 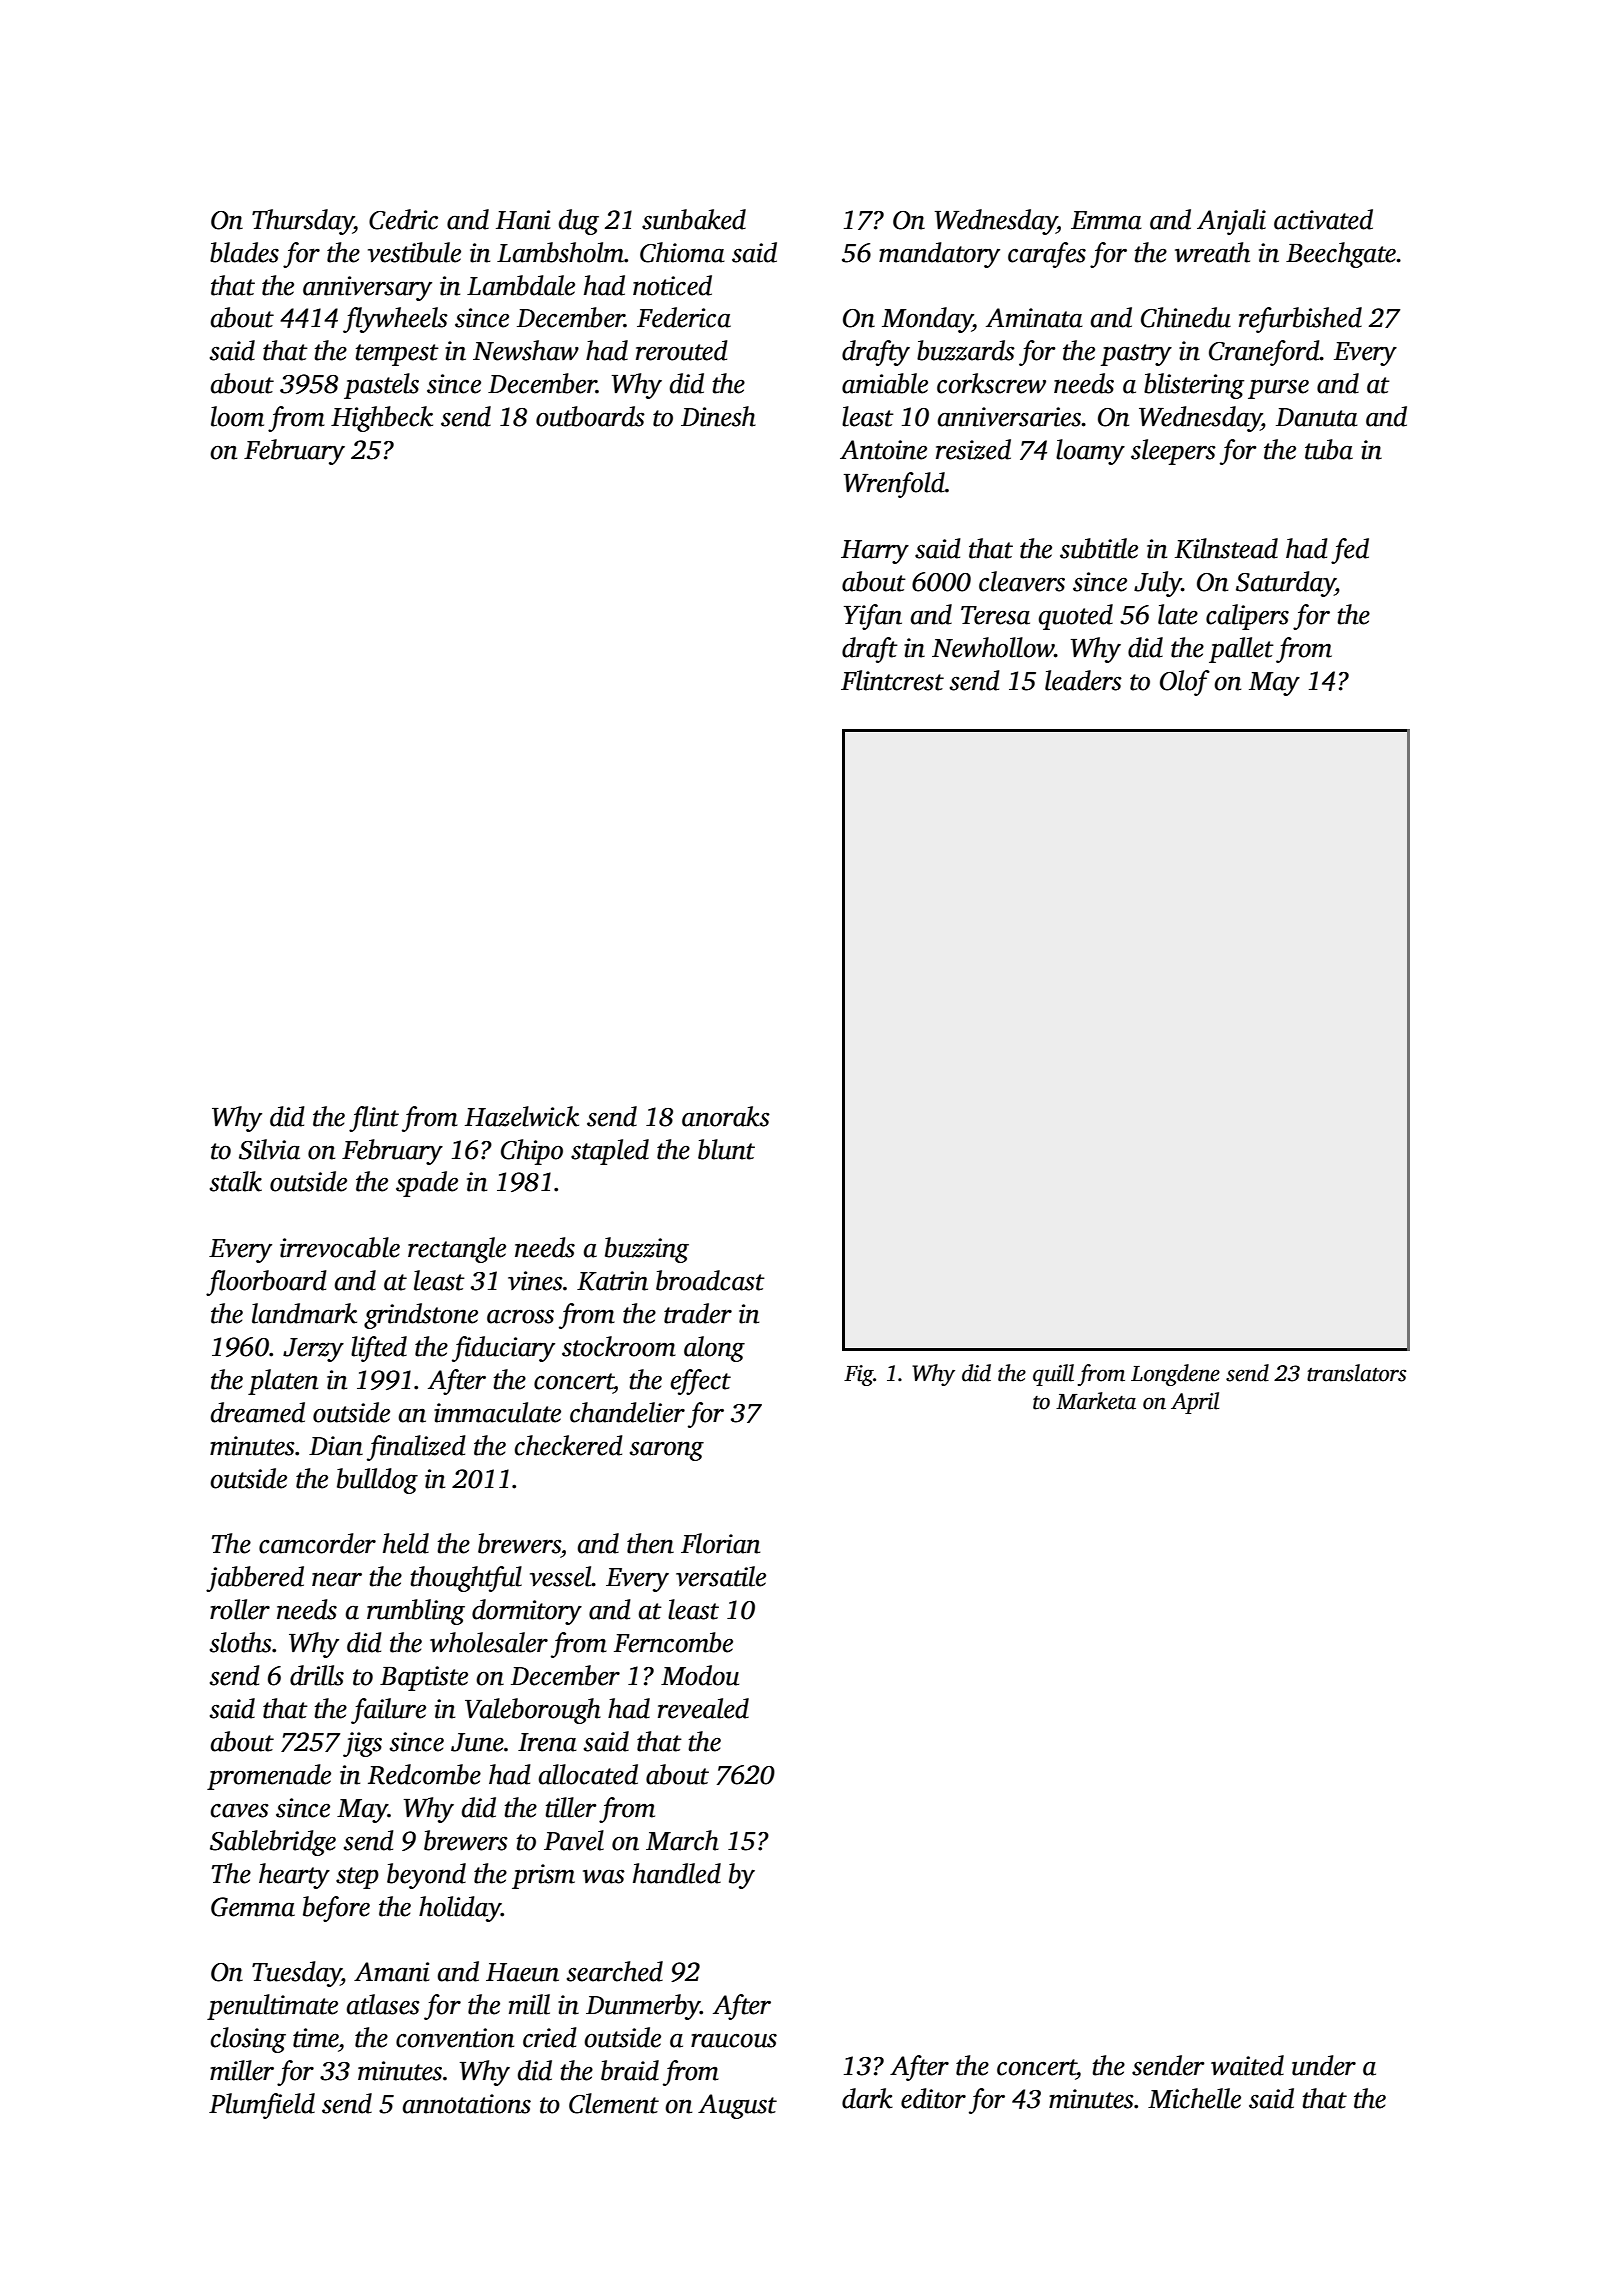 What do you see at coordinates (684, 317) in the page?
I see `Federica` at bounding box center [684, 317].
